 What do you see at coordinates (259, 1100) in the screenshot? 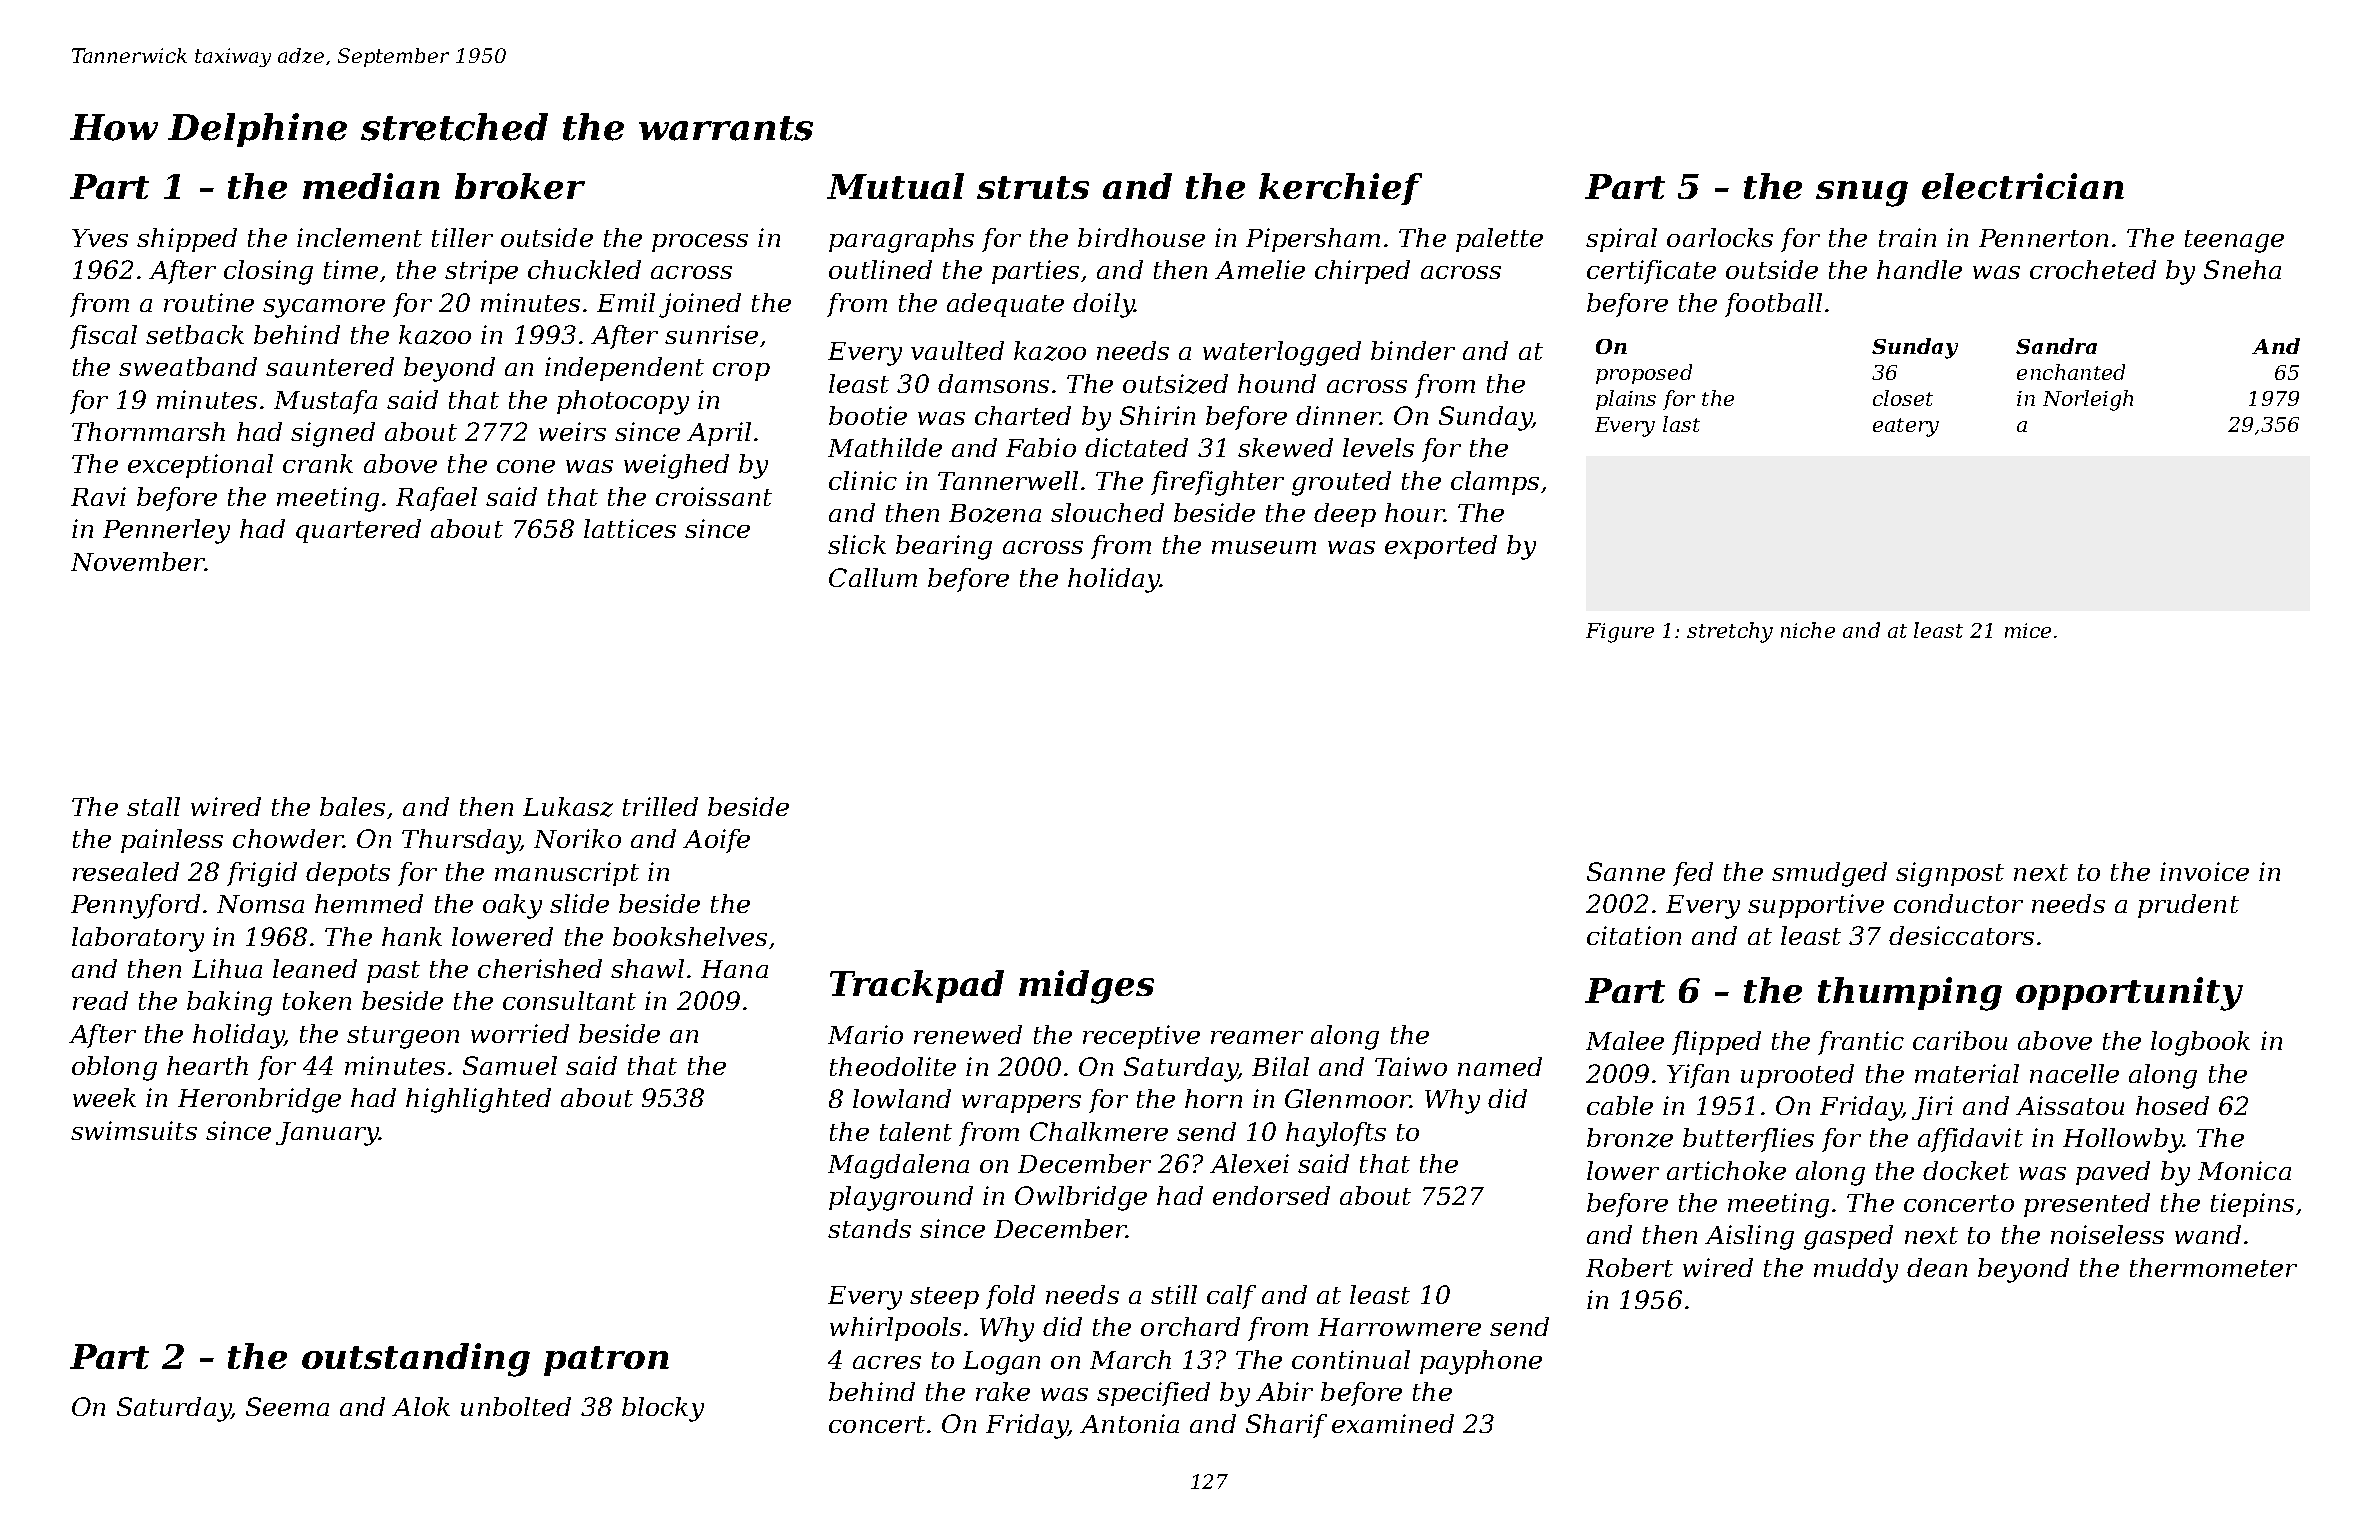
I see `Heronbridge` at bounding box center [259, 1100].
